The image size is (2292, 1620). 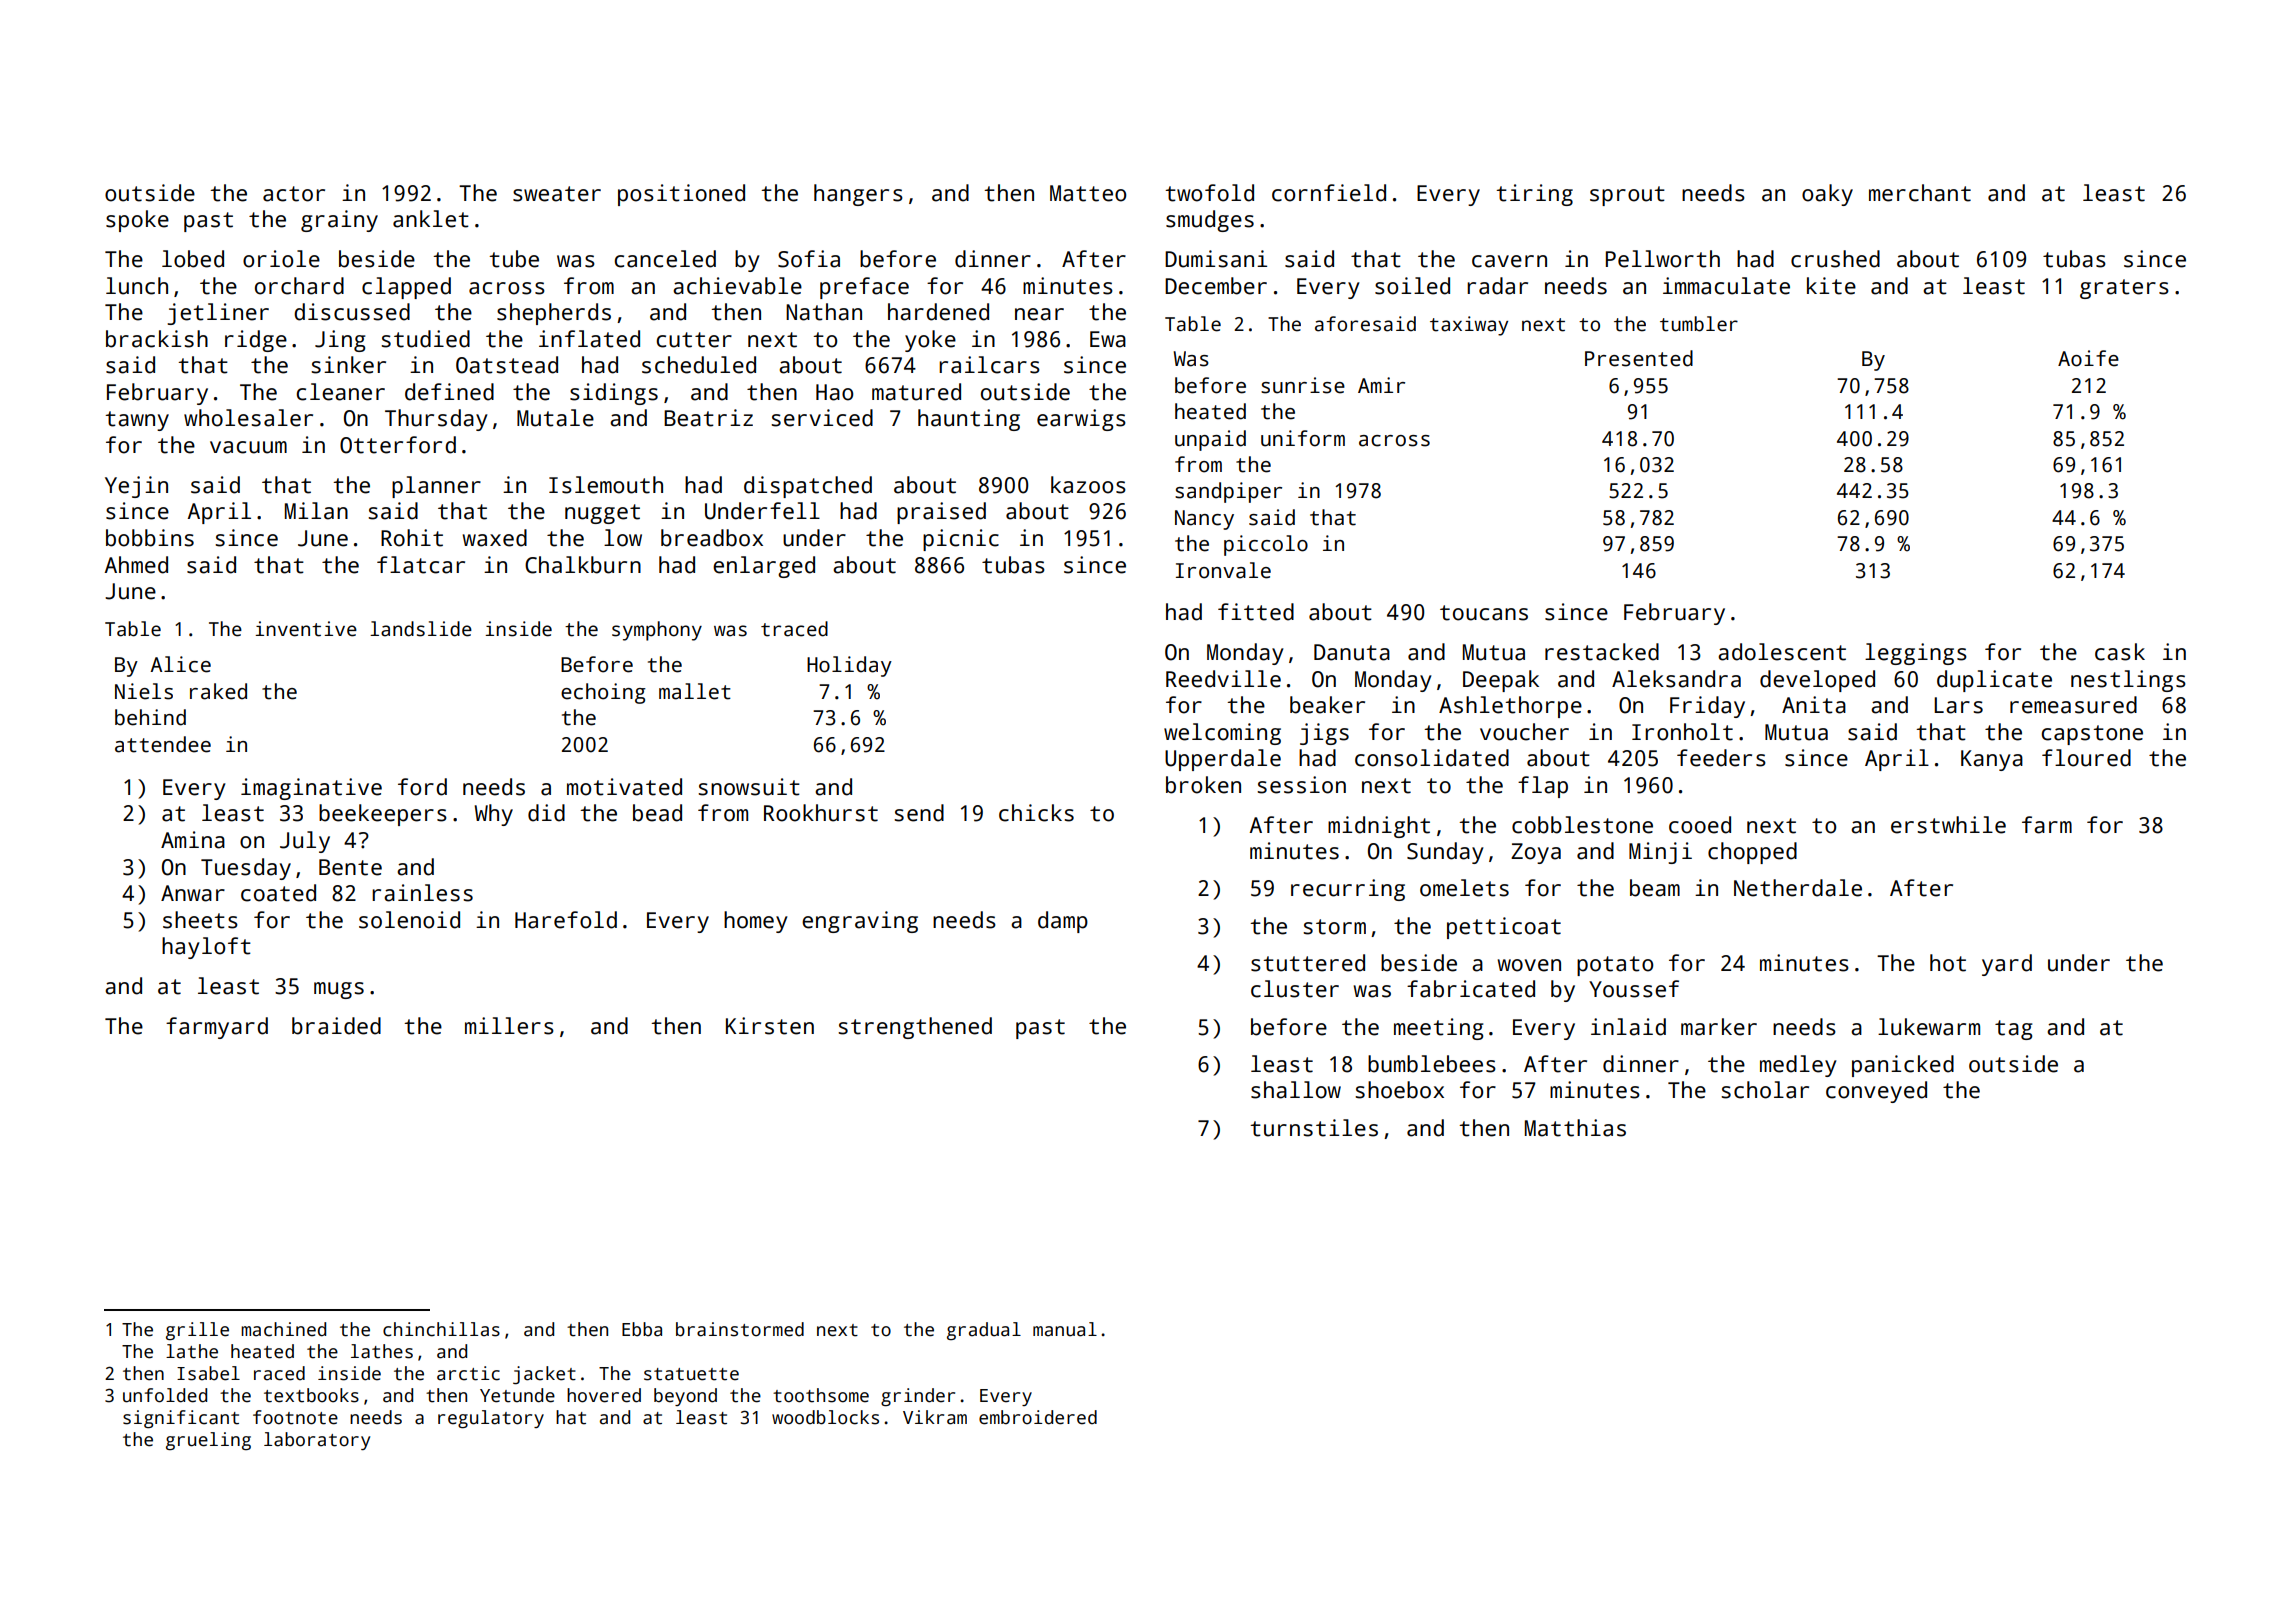 What do you see at coordinates (665, 259) in the image?
I see `canceled` at bounding box center [665, 259].
